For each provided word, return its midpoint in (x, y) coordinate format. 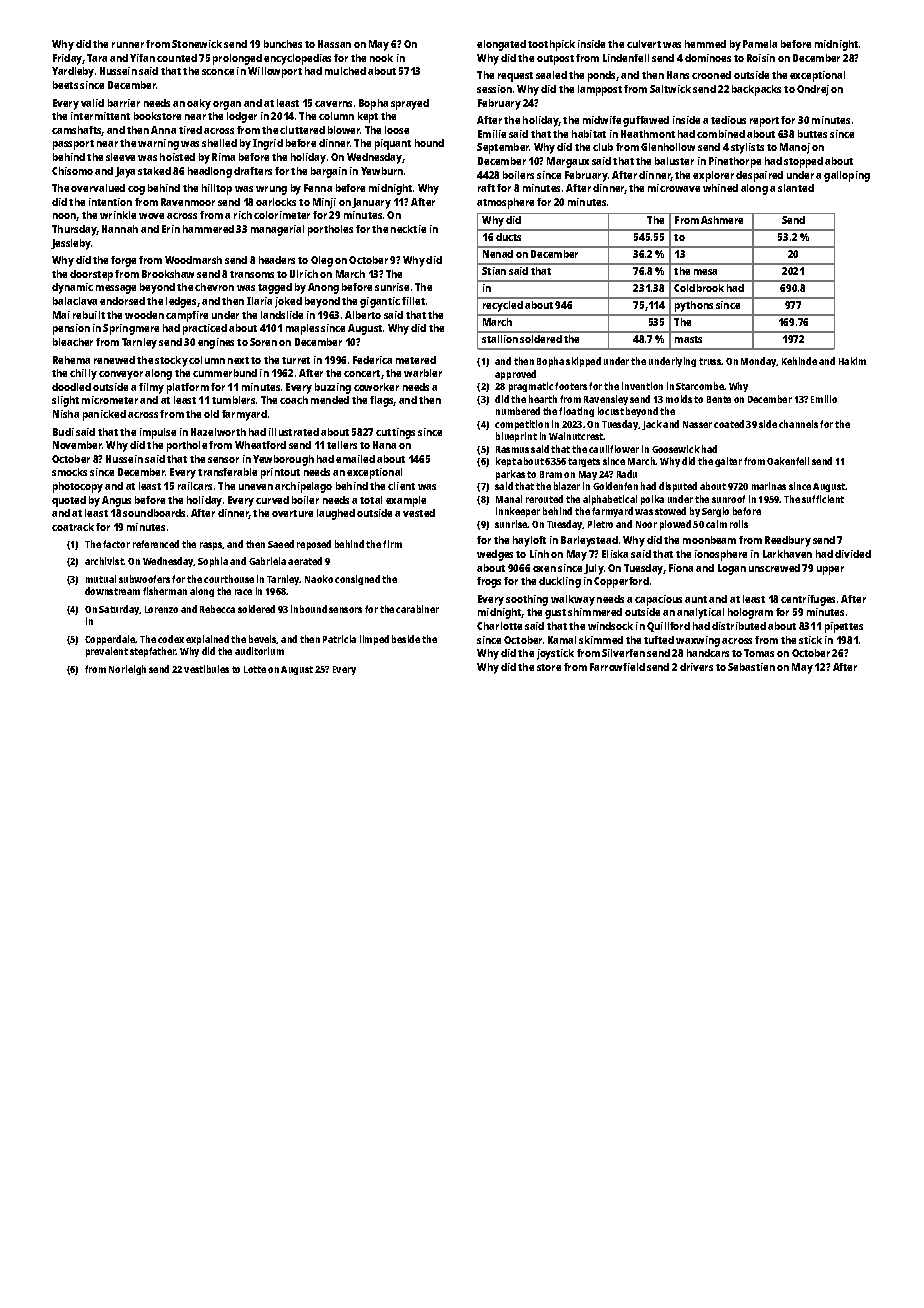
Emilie (492, 134)
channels (798, 424)
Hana (384, 445)
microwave (674, 188)
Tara (97, 58)
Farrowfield (617, 667)
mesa (705, 272)
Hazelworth (218, 432)
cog (136, 190)
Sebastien (751, 667)
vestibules (206, 669)
